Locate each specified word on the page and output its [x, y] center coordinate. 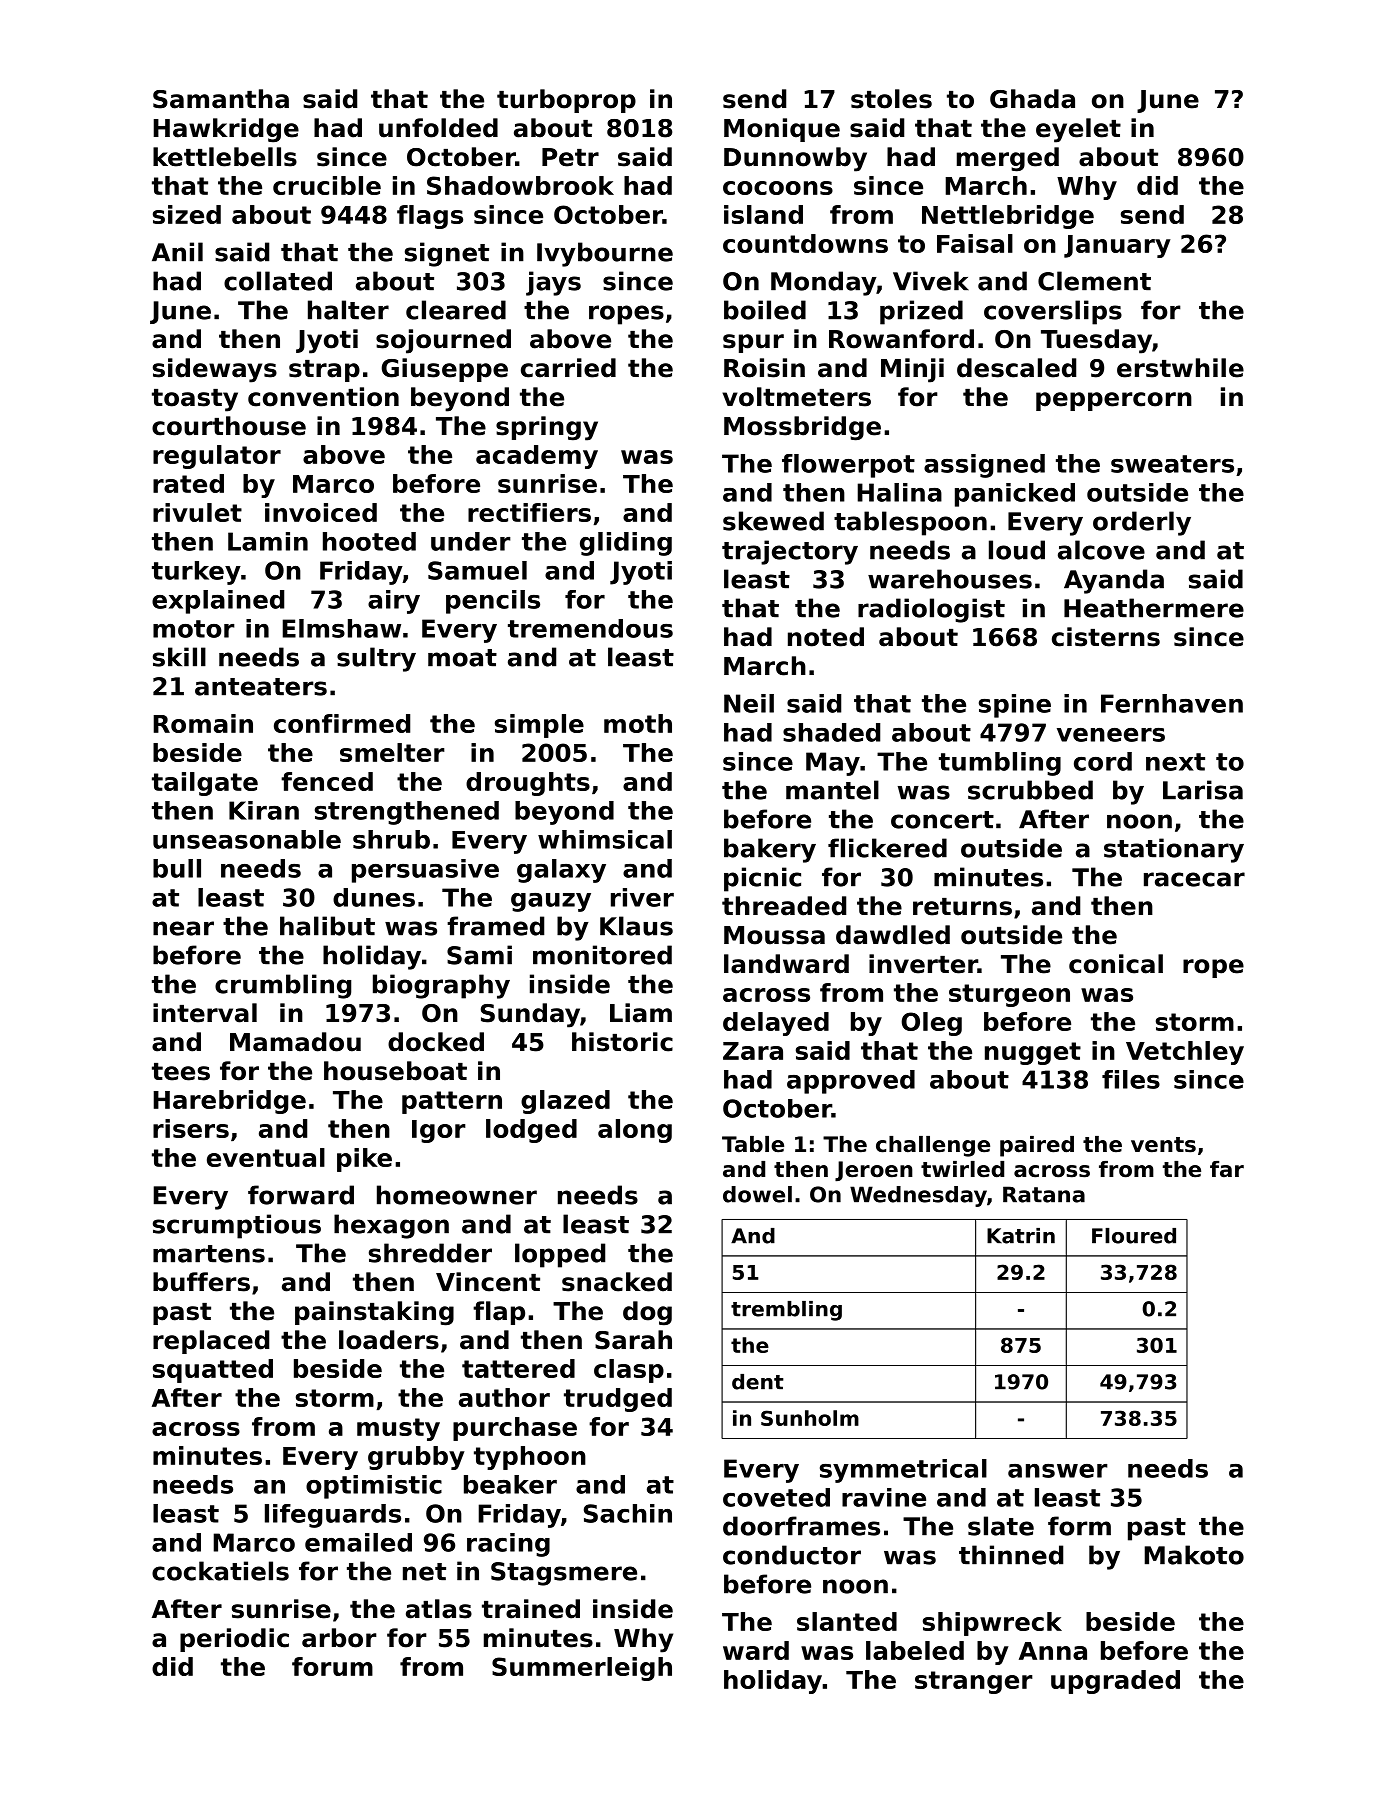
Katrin [1021, 1236]
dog [647, 1313]
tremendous [590, 628]
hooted [369, 541]
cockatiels [220, 1571]
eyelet [1078, 130]
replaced [211, 1342]
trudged [618, 1400]
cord [1103, 761]
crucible [327, 185]
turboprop [566, 101]
